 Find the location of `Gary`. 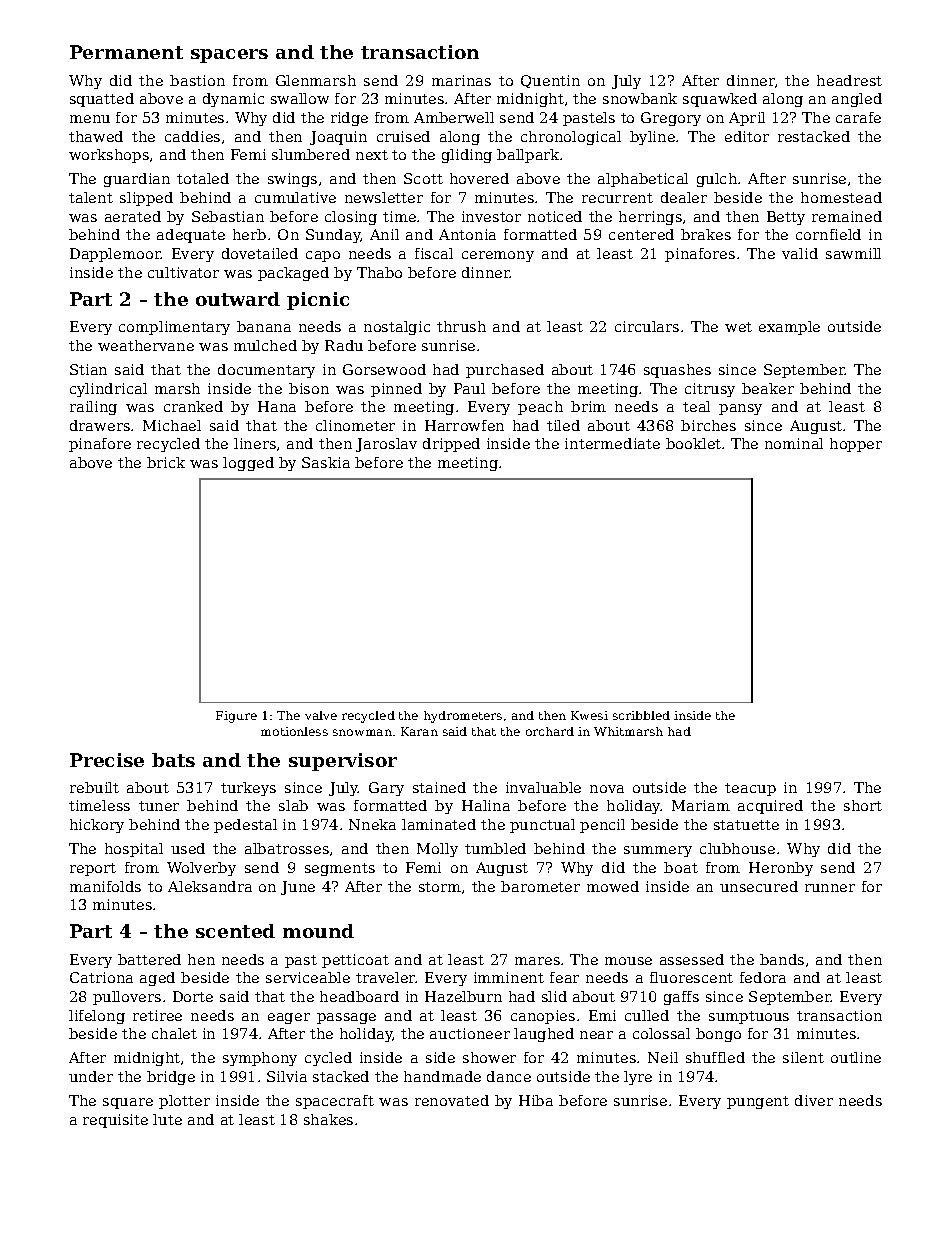

Gary is located at coordinates (386, 789).
